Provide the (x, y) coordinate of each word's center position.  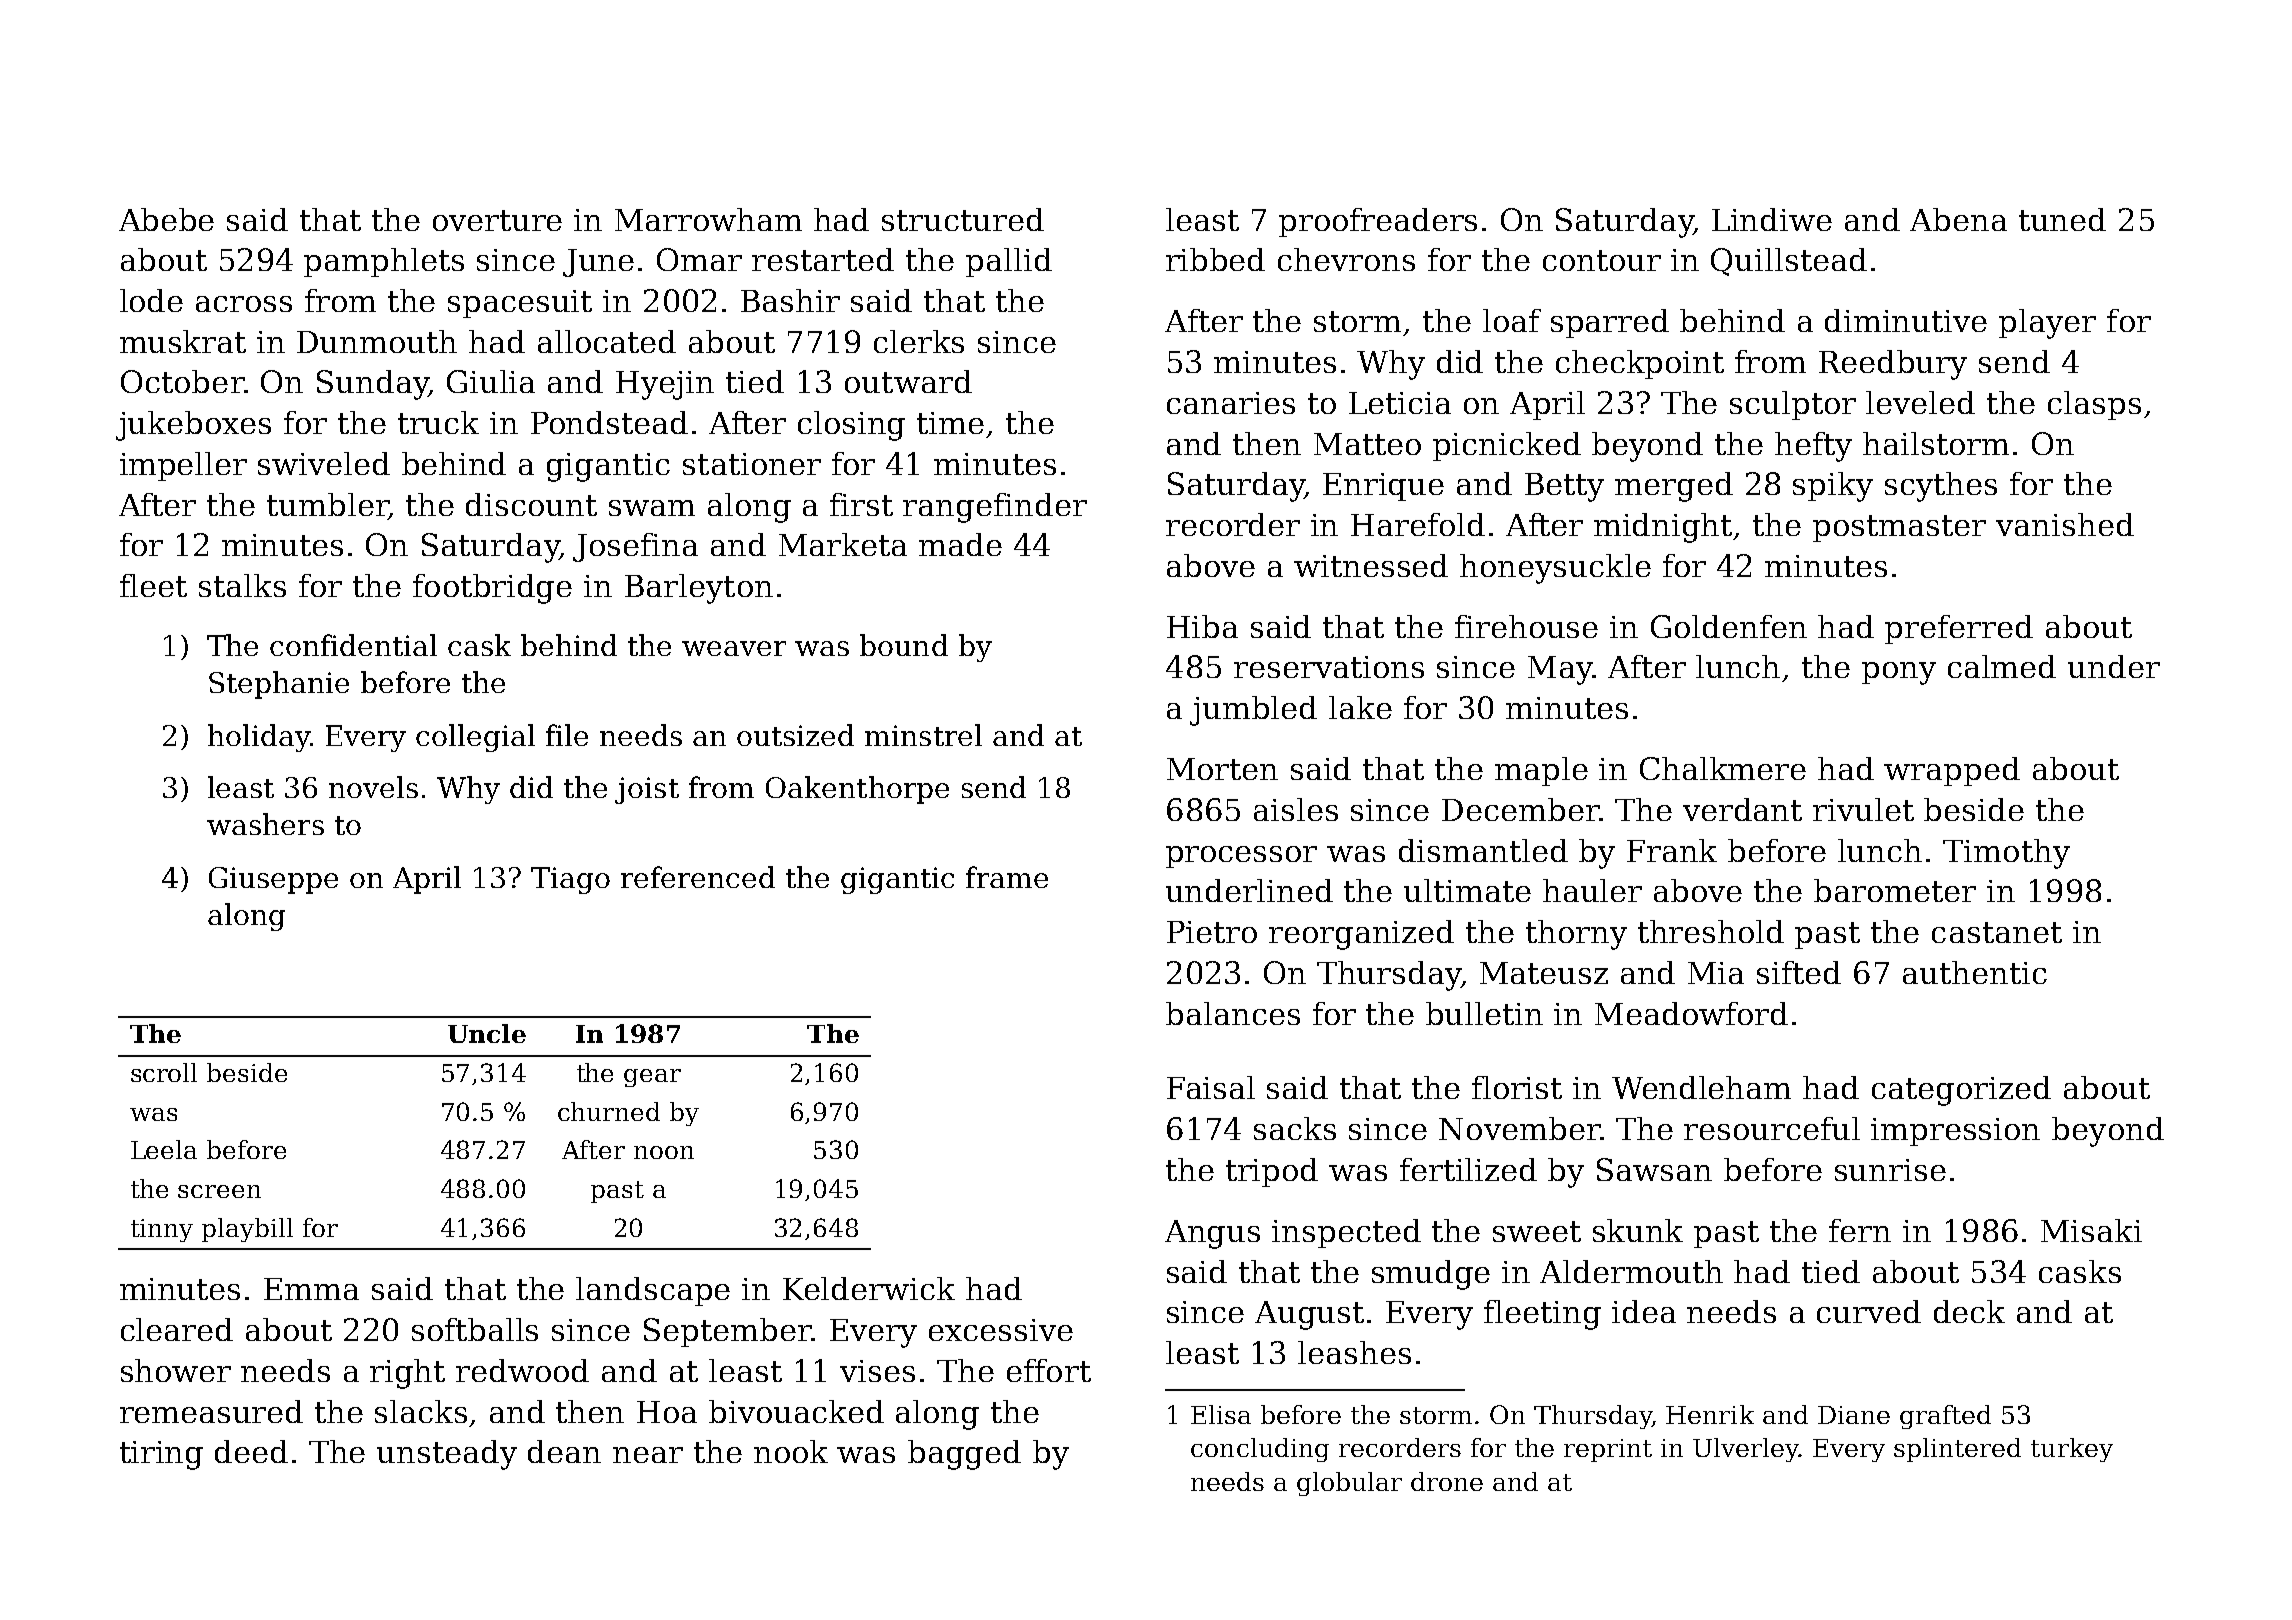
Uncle (487, 1033)
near (648, 1455)
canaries (1231, 403)
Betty (1564, 487)
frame (1007, 877)
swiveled (324, 463)
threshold (1711, 931)
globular (1349, 1484)
